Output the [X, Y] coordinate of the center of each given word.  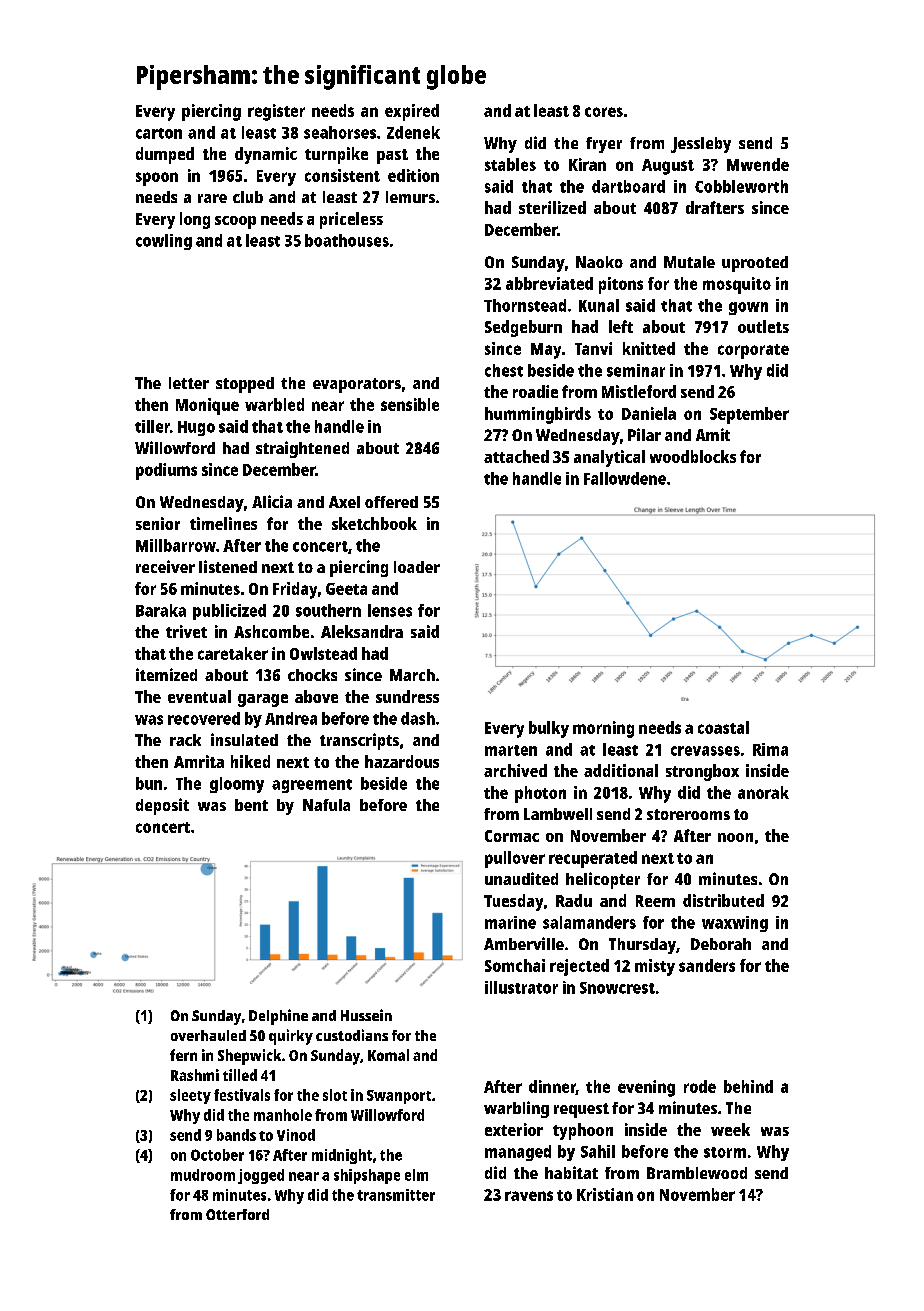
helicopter [603, 880]
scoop [235, 222]
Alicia [272, 501]
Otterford [237, 1214]
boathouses [347, 240]
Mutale [689, 262]
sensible [410, 404]
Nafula [326, 805]
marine [510, 922]
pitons [621, 285]
